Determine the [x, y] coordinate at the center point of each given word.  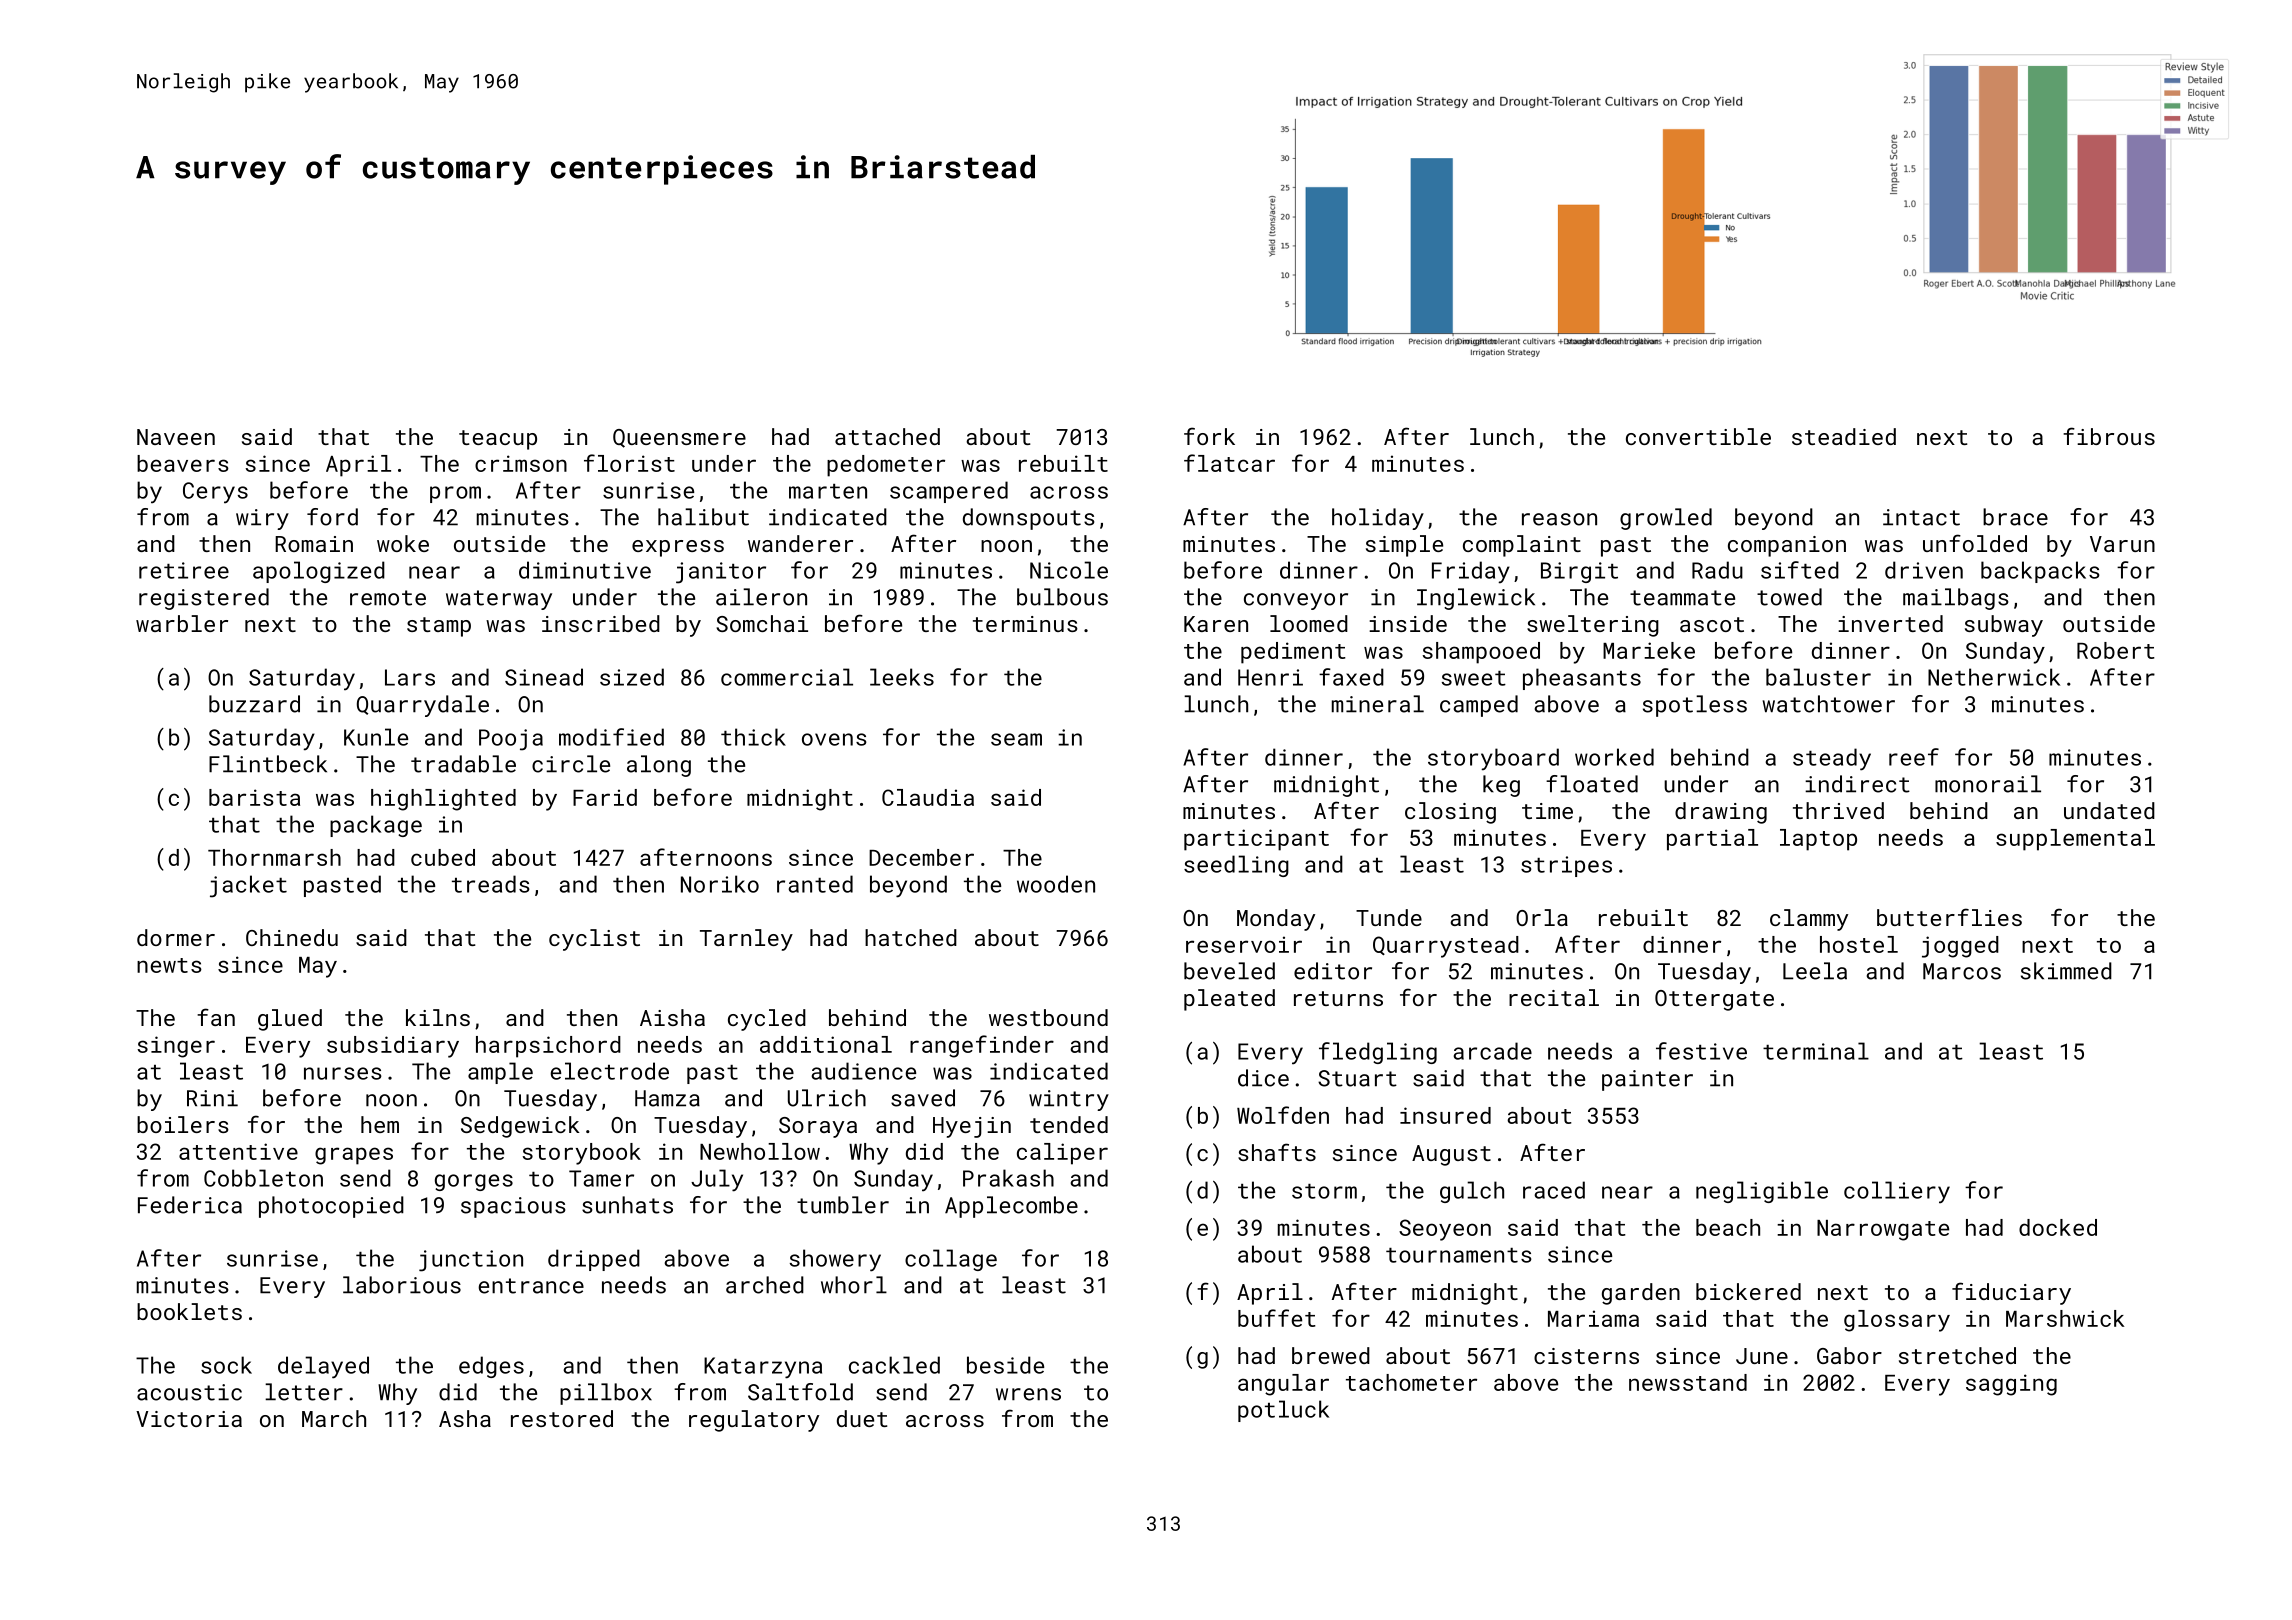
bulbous [1062, 597]
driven [1924, 570]
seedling [1236, 866]
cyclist [594, 940]
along [659, 766]
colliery [1897, 1192]
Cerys [215, 493]
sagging [2011, 1385]
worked [1614, 757]
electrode [609, 1071]
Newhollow [760, 1151]
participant [1256, 840]
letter [304, 1392]
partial [1712, 840]
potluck [1283, 1411]
